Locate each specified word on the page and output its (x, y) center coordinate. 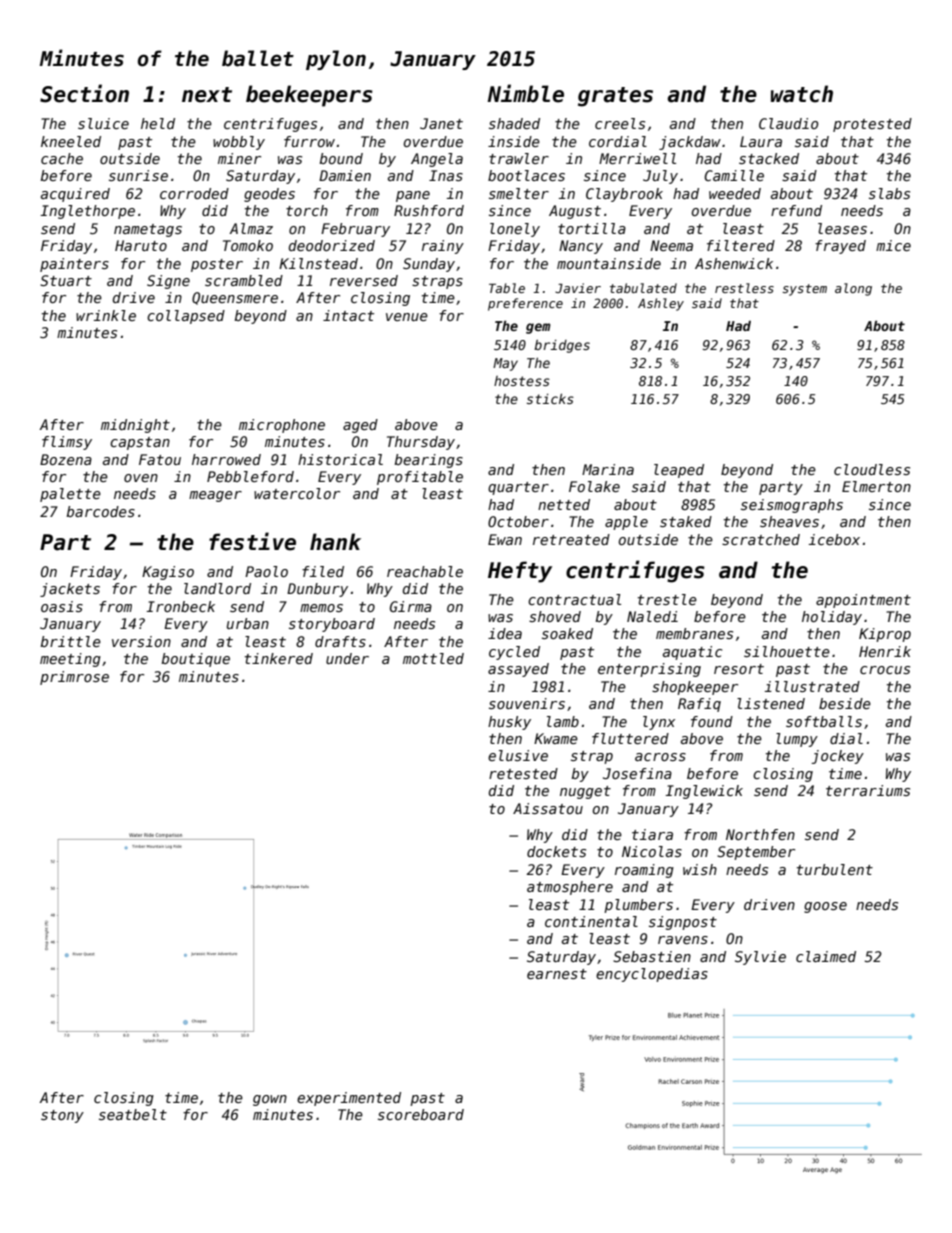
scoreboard (421, 1114)
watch (802, 94)
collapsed (186, 317)
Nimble (525, 93)
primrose (74, 678)
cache (62, 158)
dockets (556, 851)
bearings (429, 461)
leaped (679, 471)
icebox (834, 539)
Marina (608, 469)
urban (248, 623)
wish (700, 869)
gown (270, 1100)
